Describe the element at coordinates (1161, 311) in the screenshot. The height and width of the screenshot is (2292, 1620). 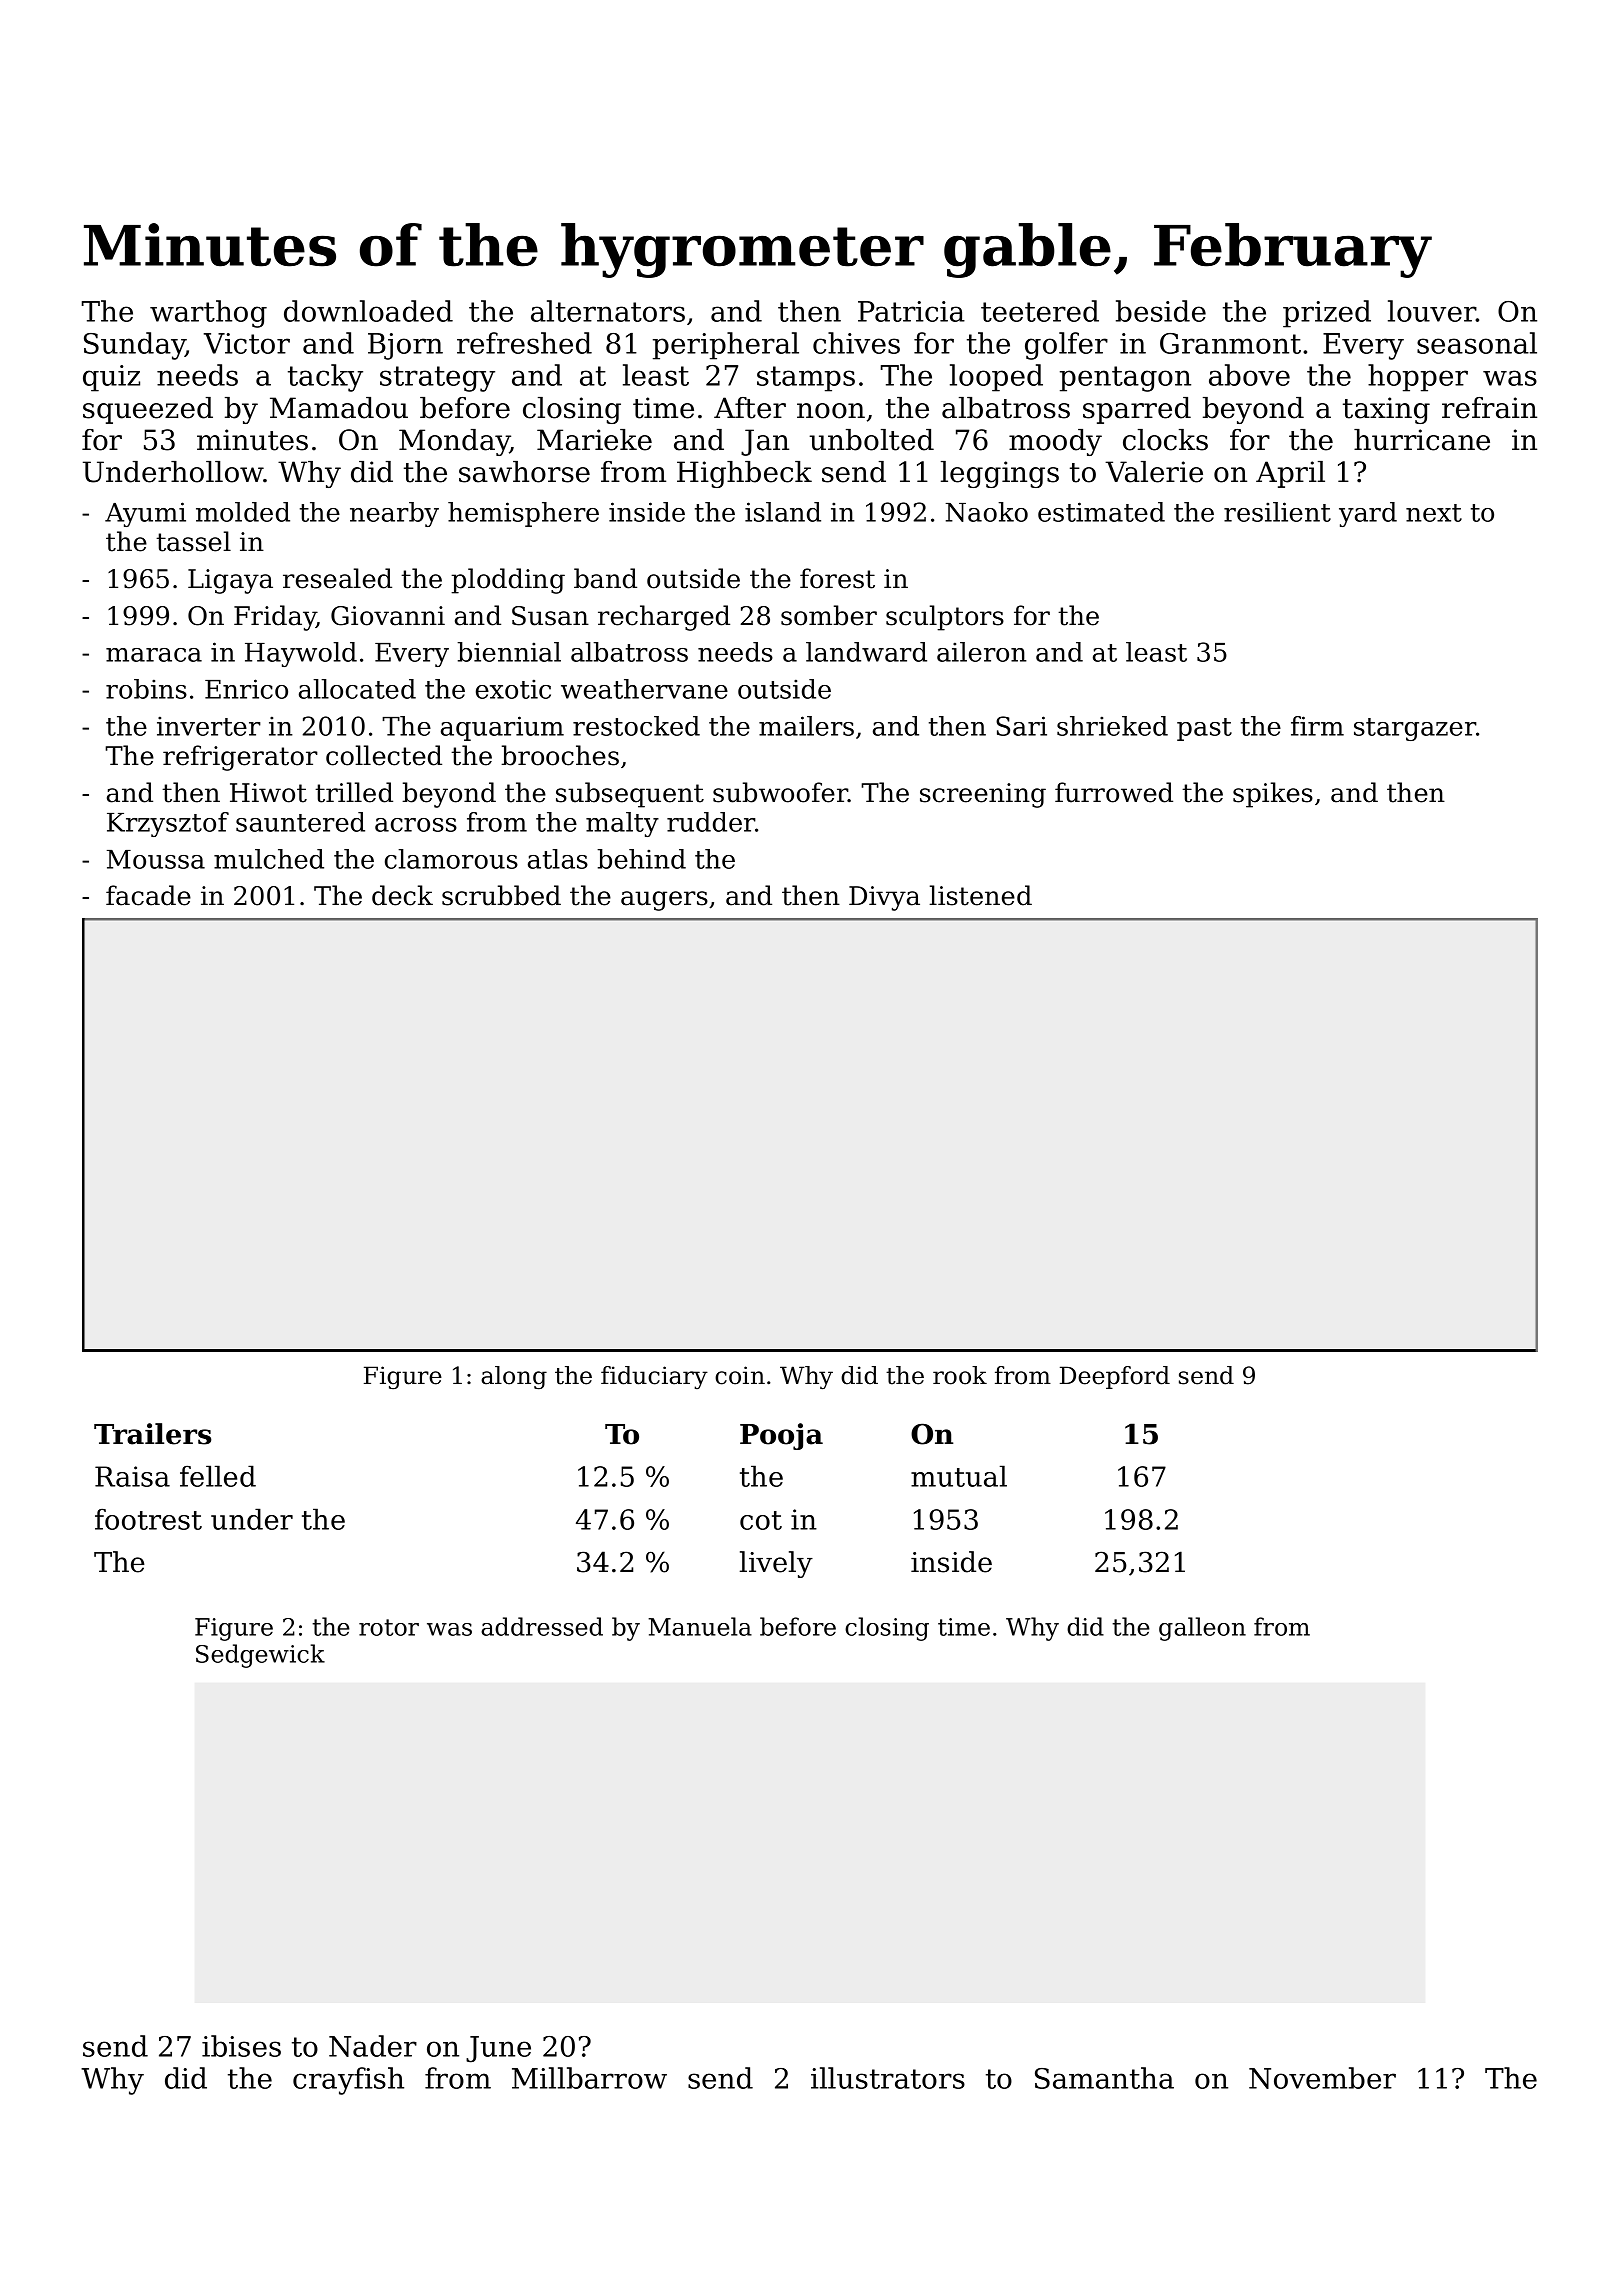
I see `beside` at that location.
